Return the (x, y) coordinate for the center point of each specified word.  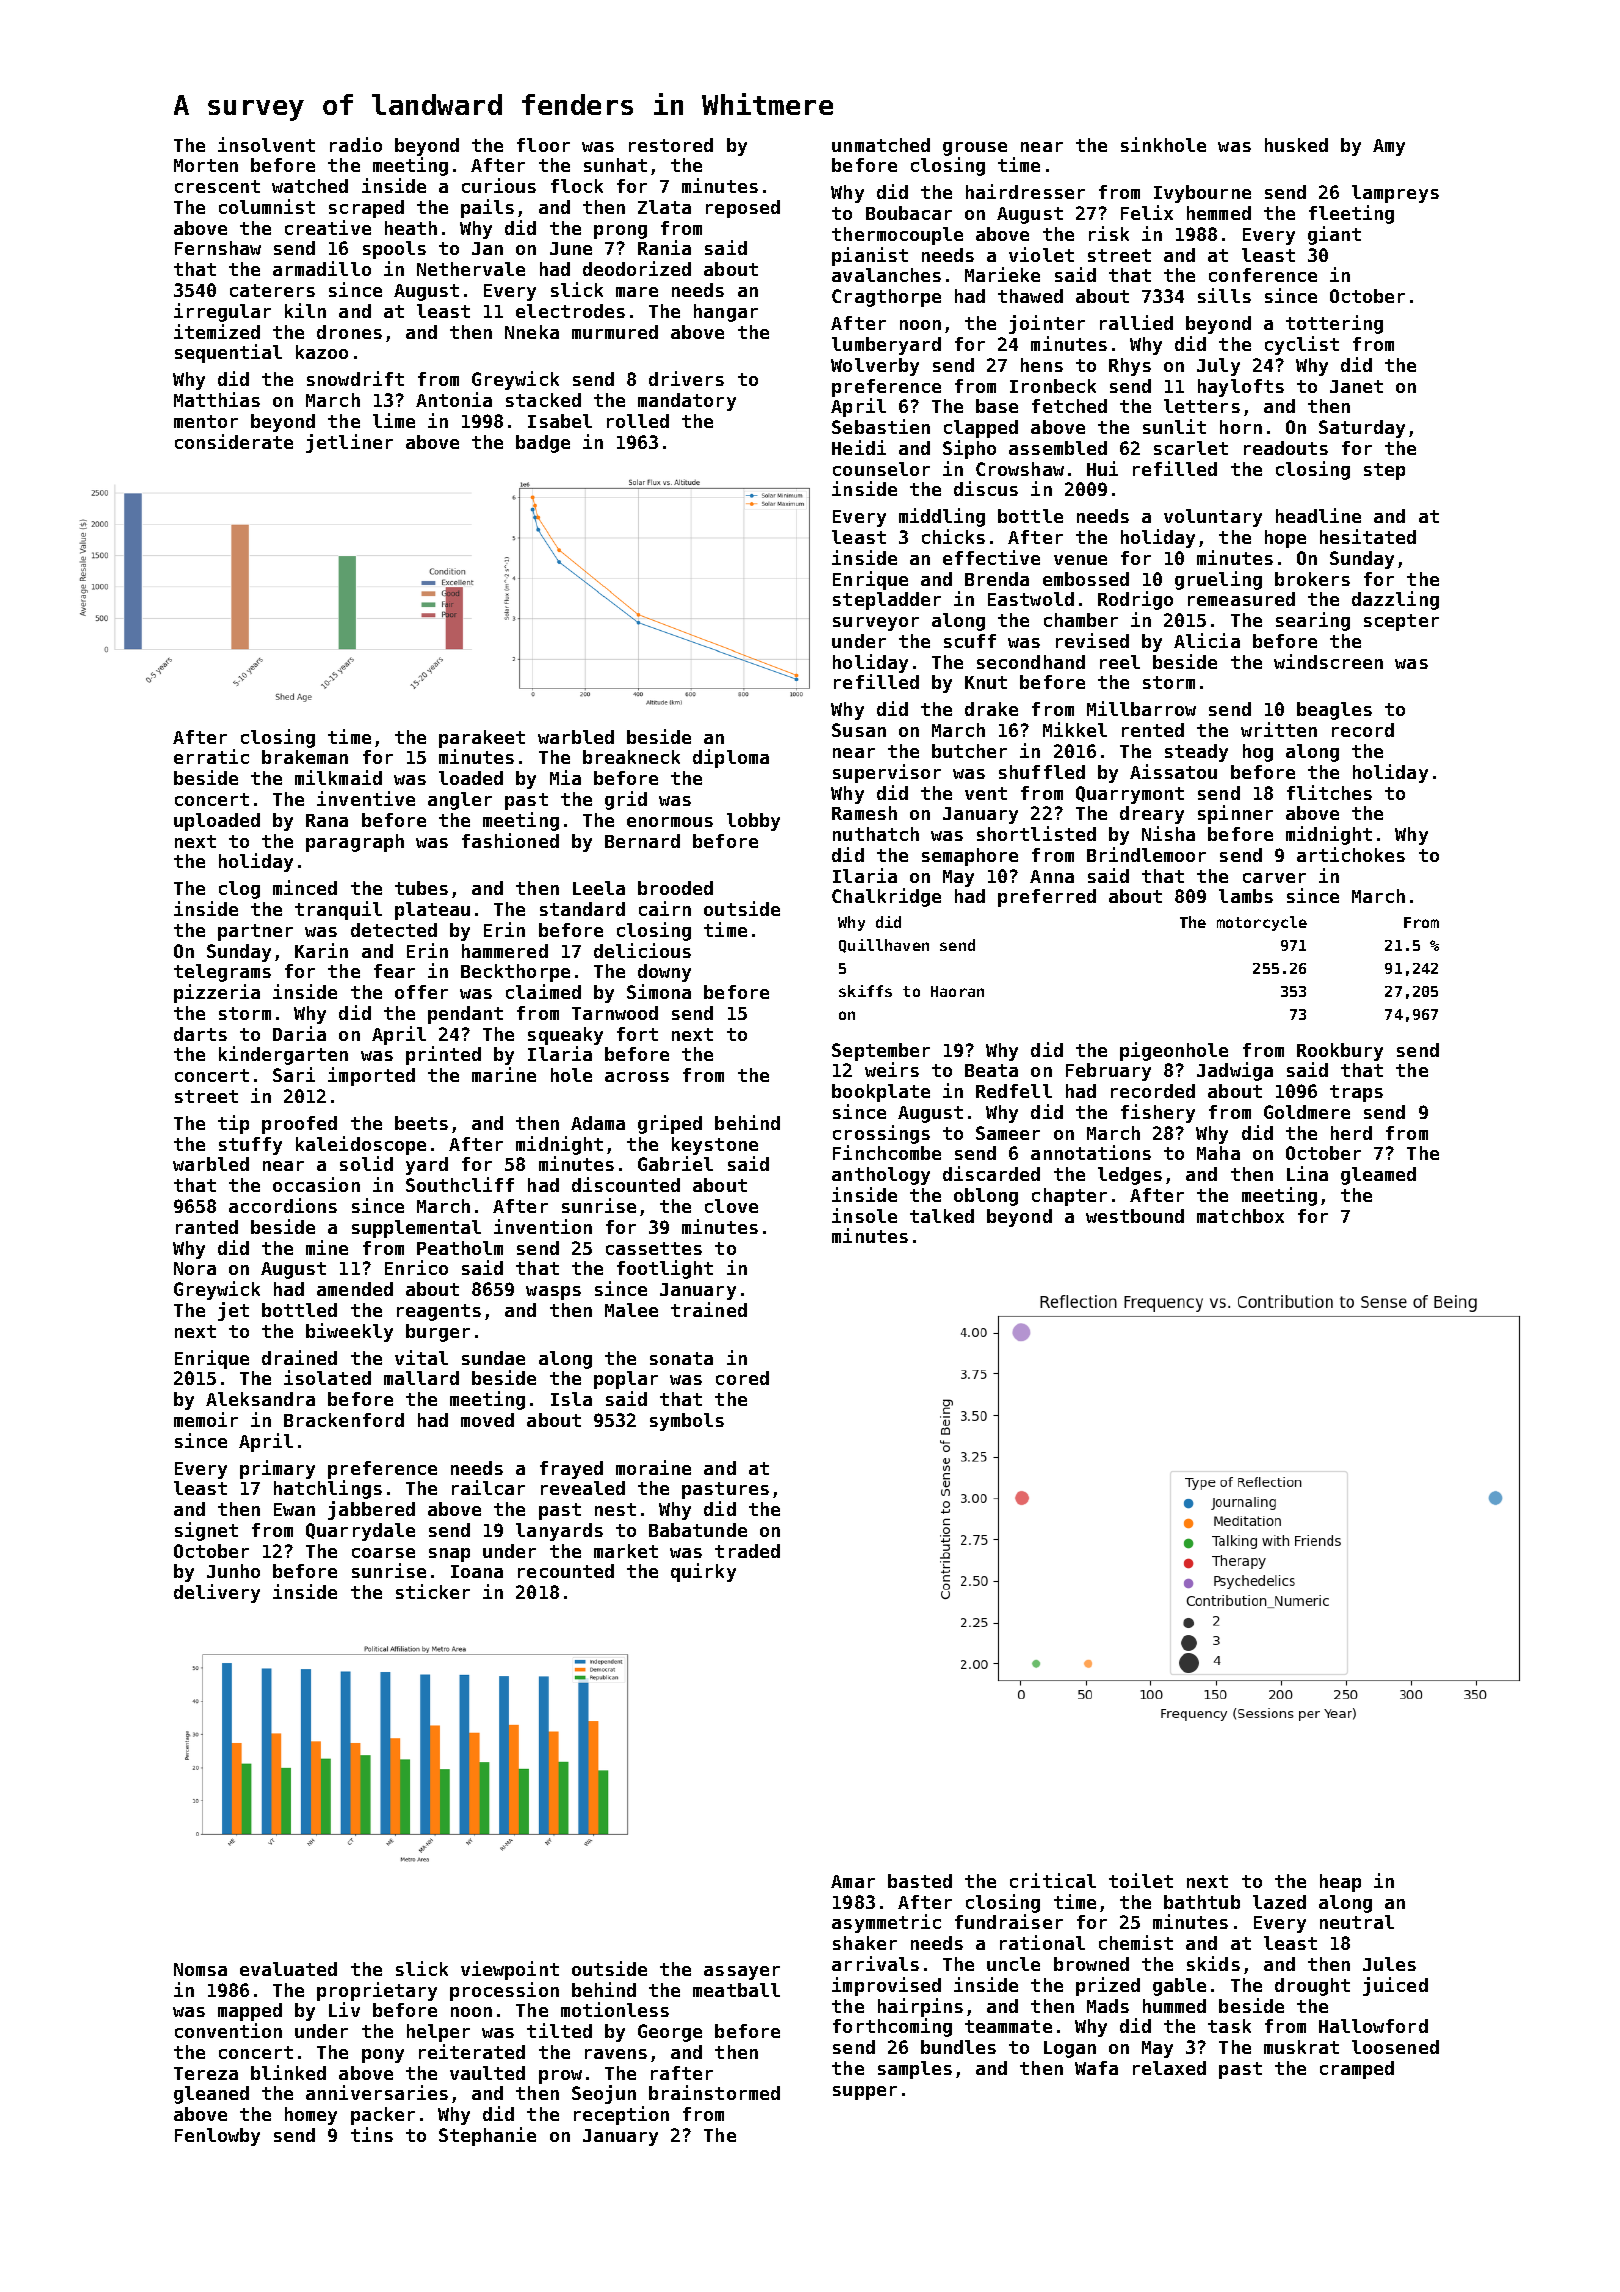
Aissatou (1173, 771)
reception (621, 2115)
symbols (687, 1422)
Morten (206, 165)
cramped (1357, 2070)
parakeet (482, 739)
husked (1296, 145)
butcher (969, 751)
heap (1340, 1883)
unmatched (881, 145)
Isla (571, 1399)
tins (372, 2134)
